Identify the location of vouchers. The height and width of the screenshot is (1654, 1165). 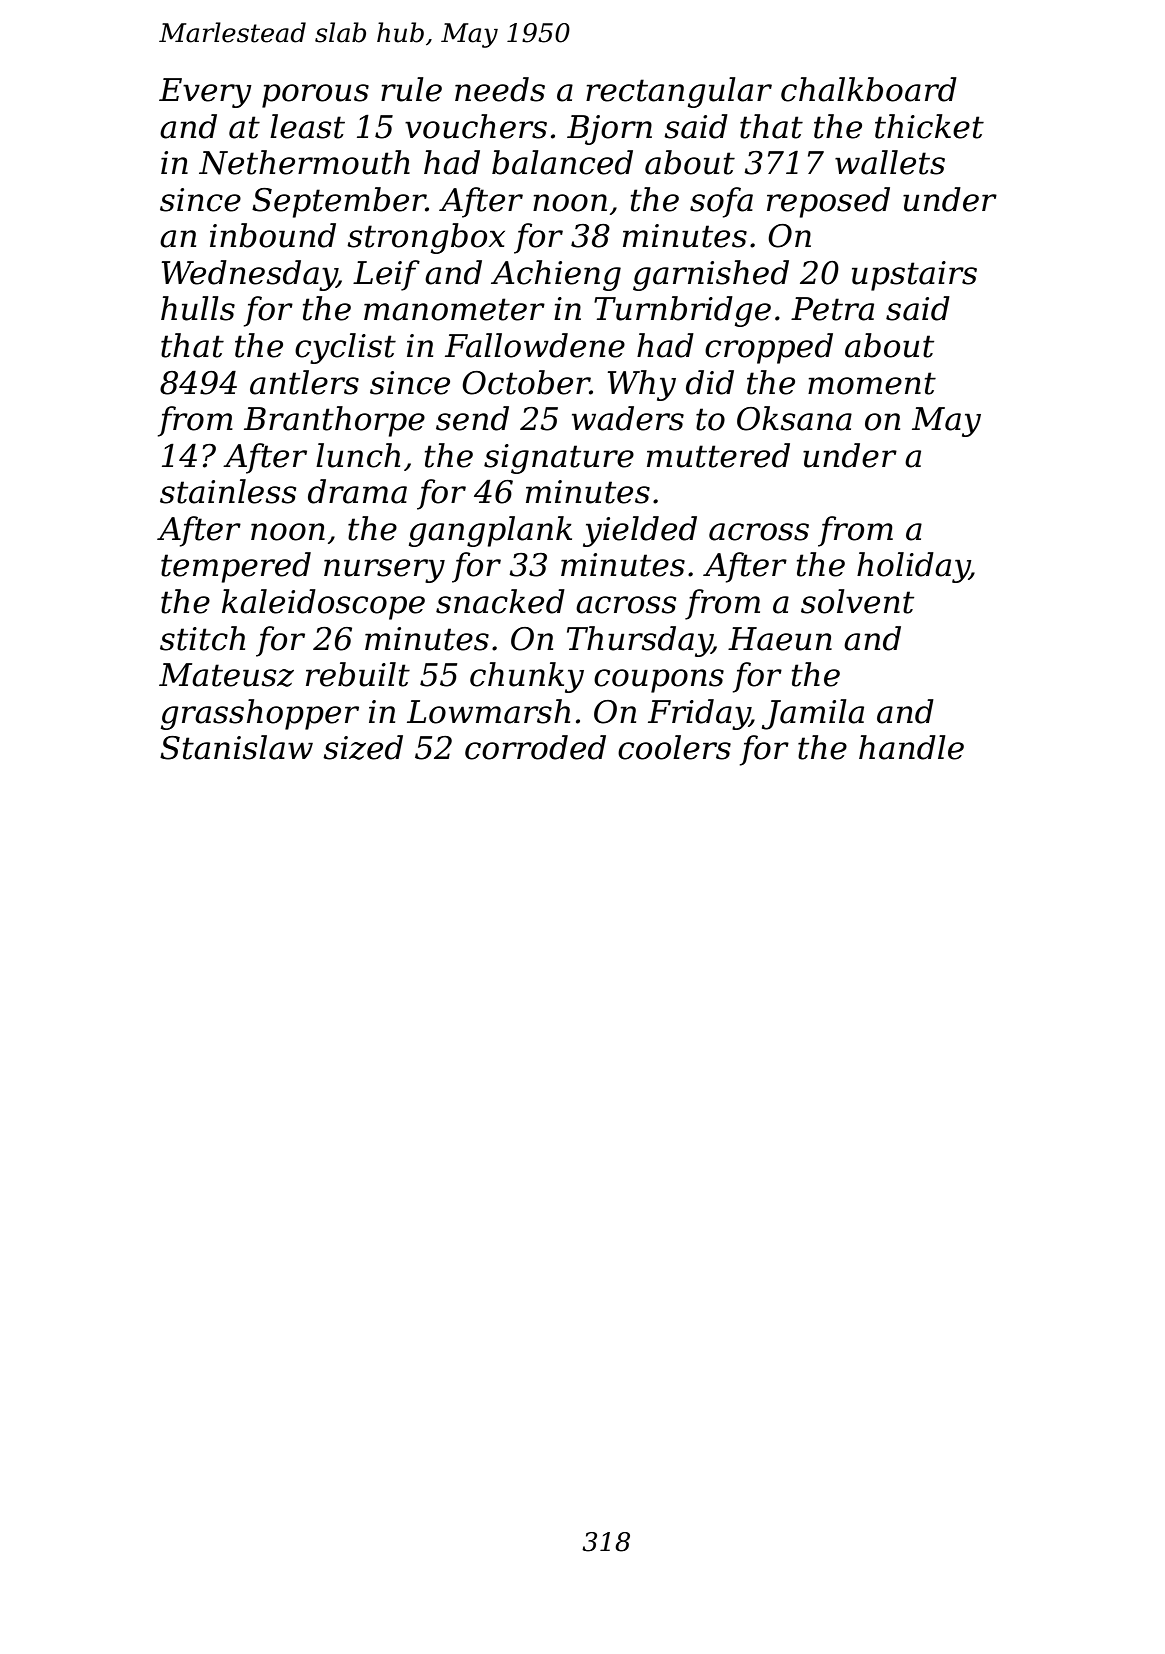
(476, 126).
